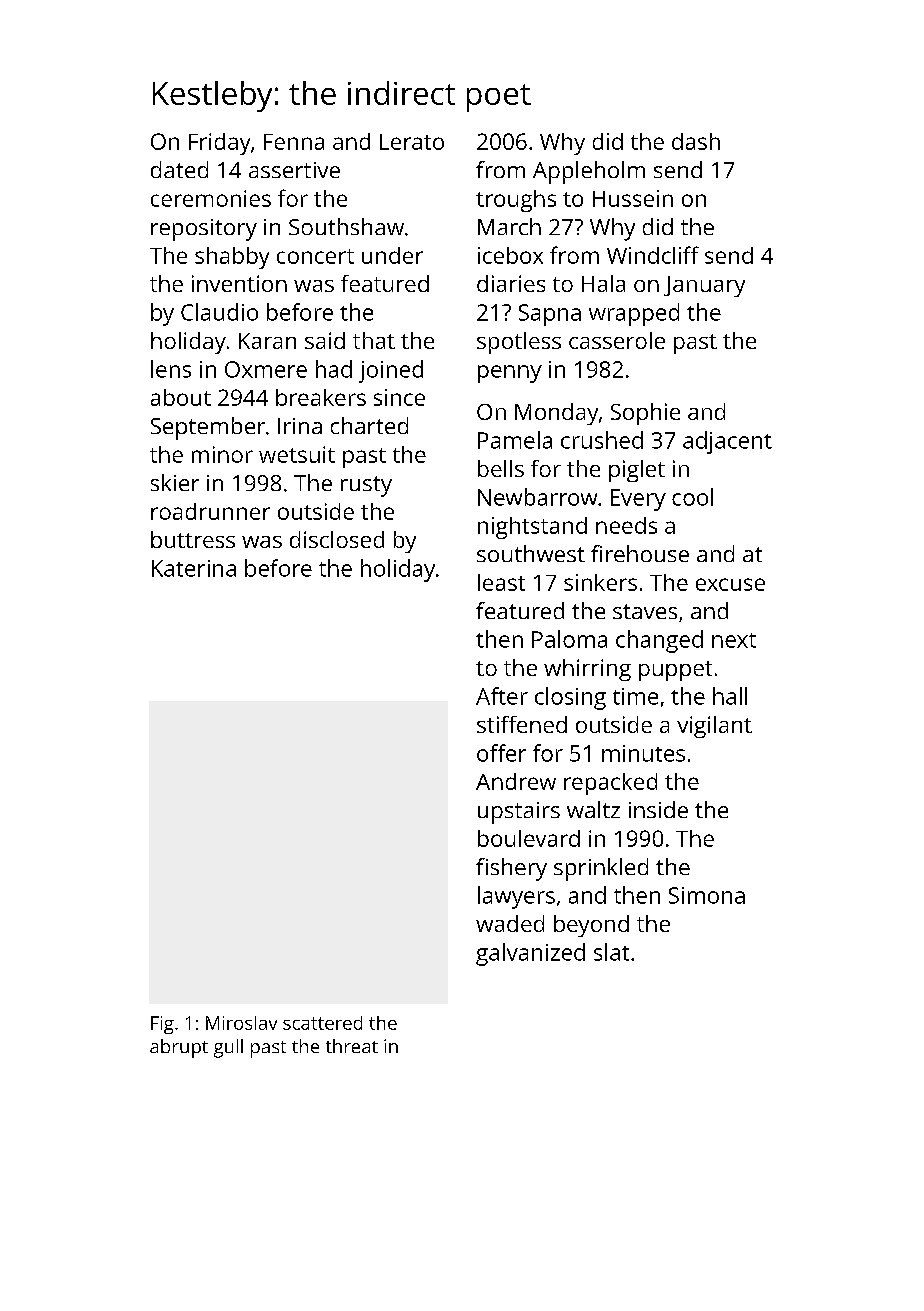  I want to click on slat, so click(611, 952).
